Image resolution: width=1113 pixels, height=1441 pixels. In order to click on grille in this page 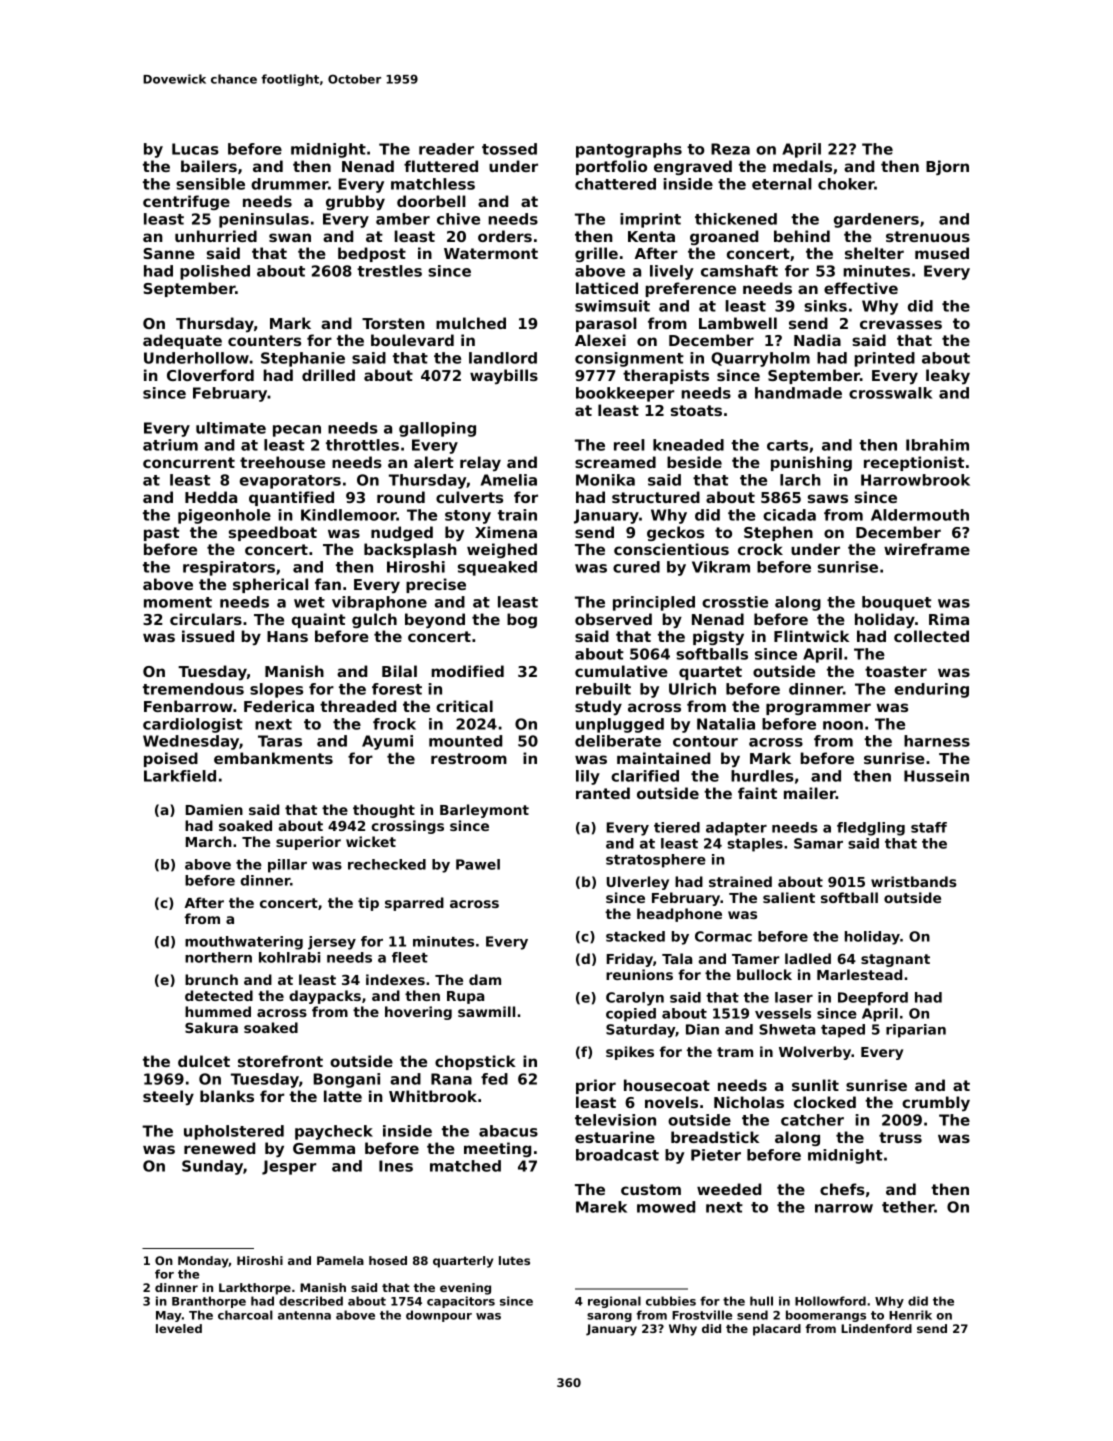, I will do `click(596, 254)`.
